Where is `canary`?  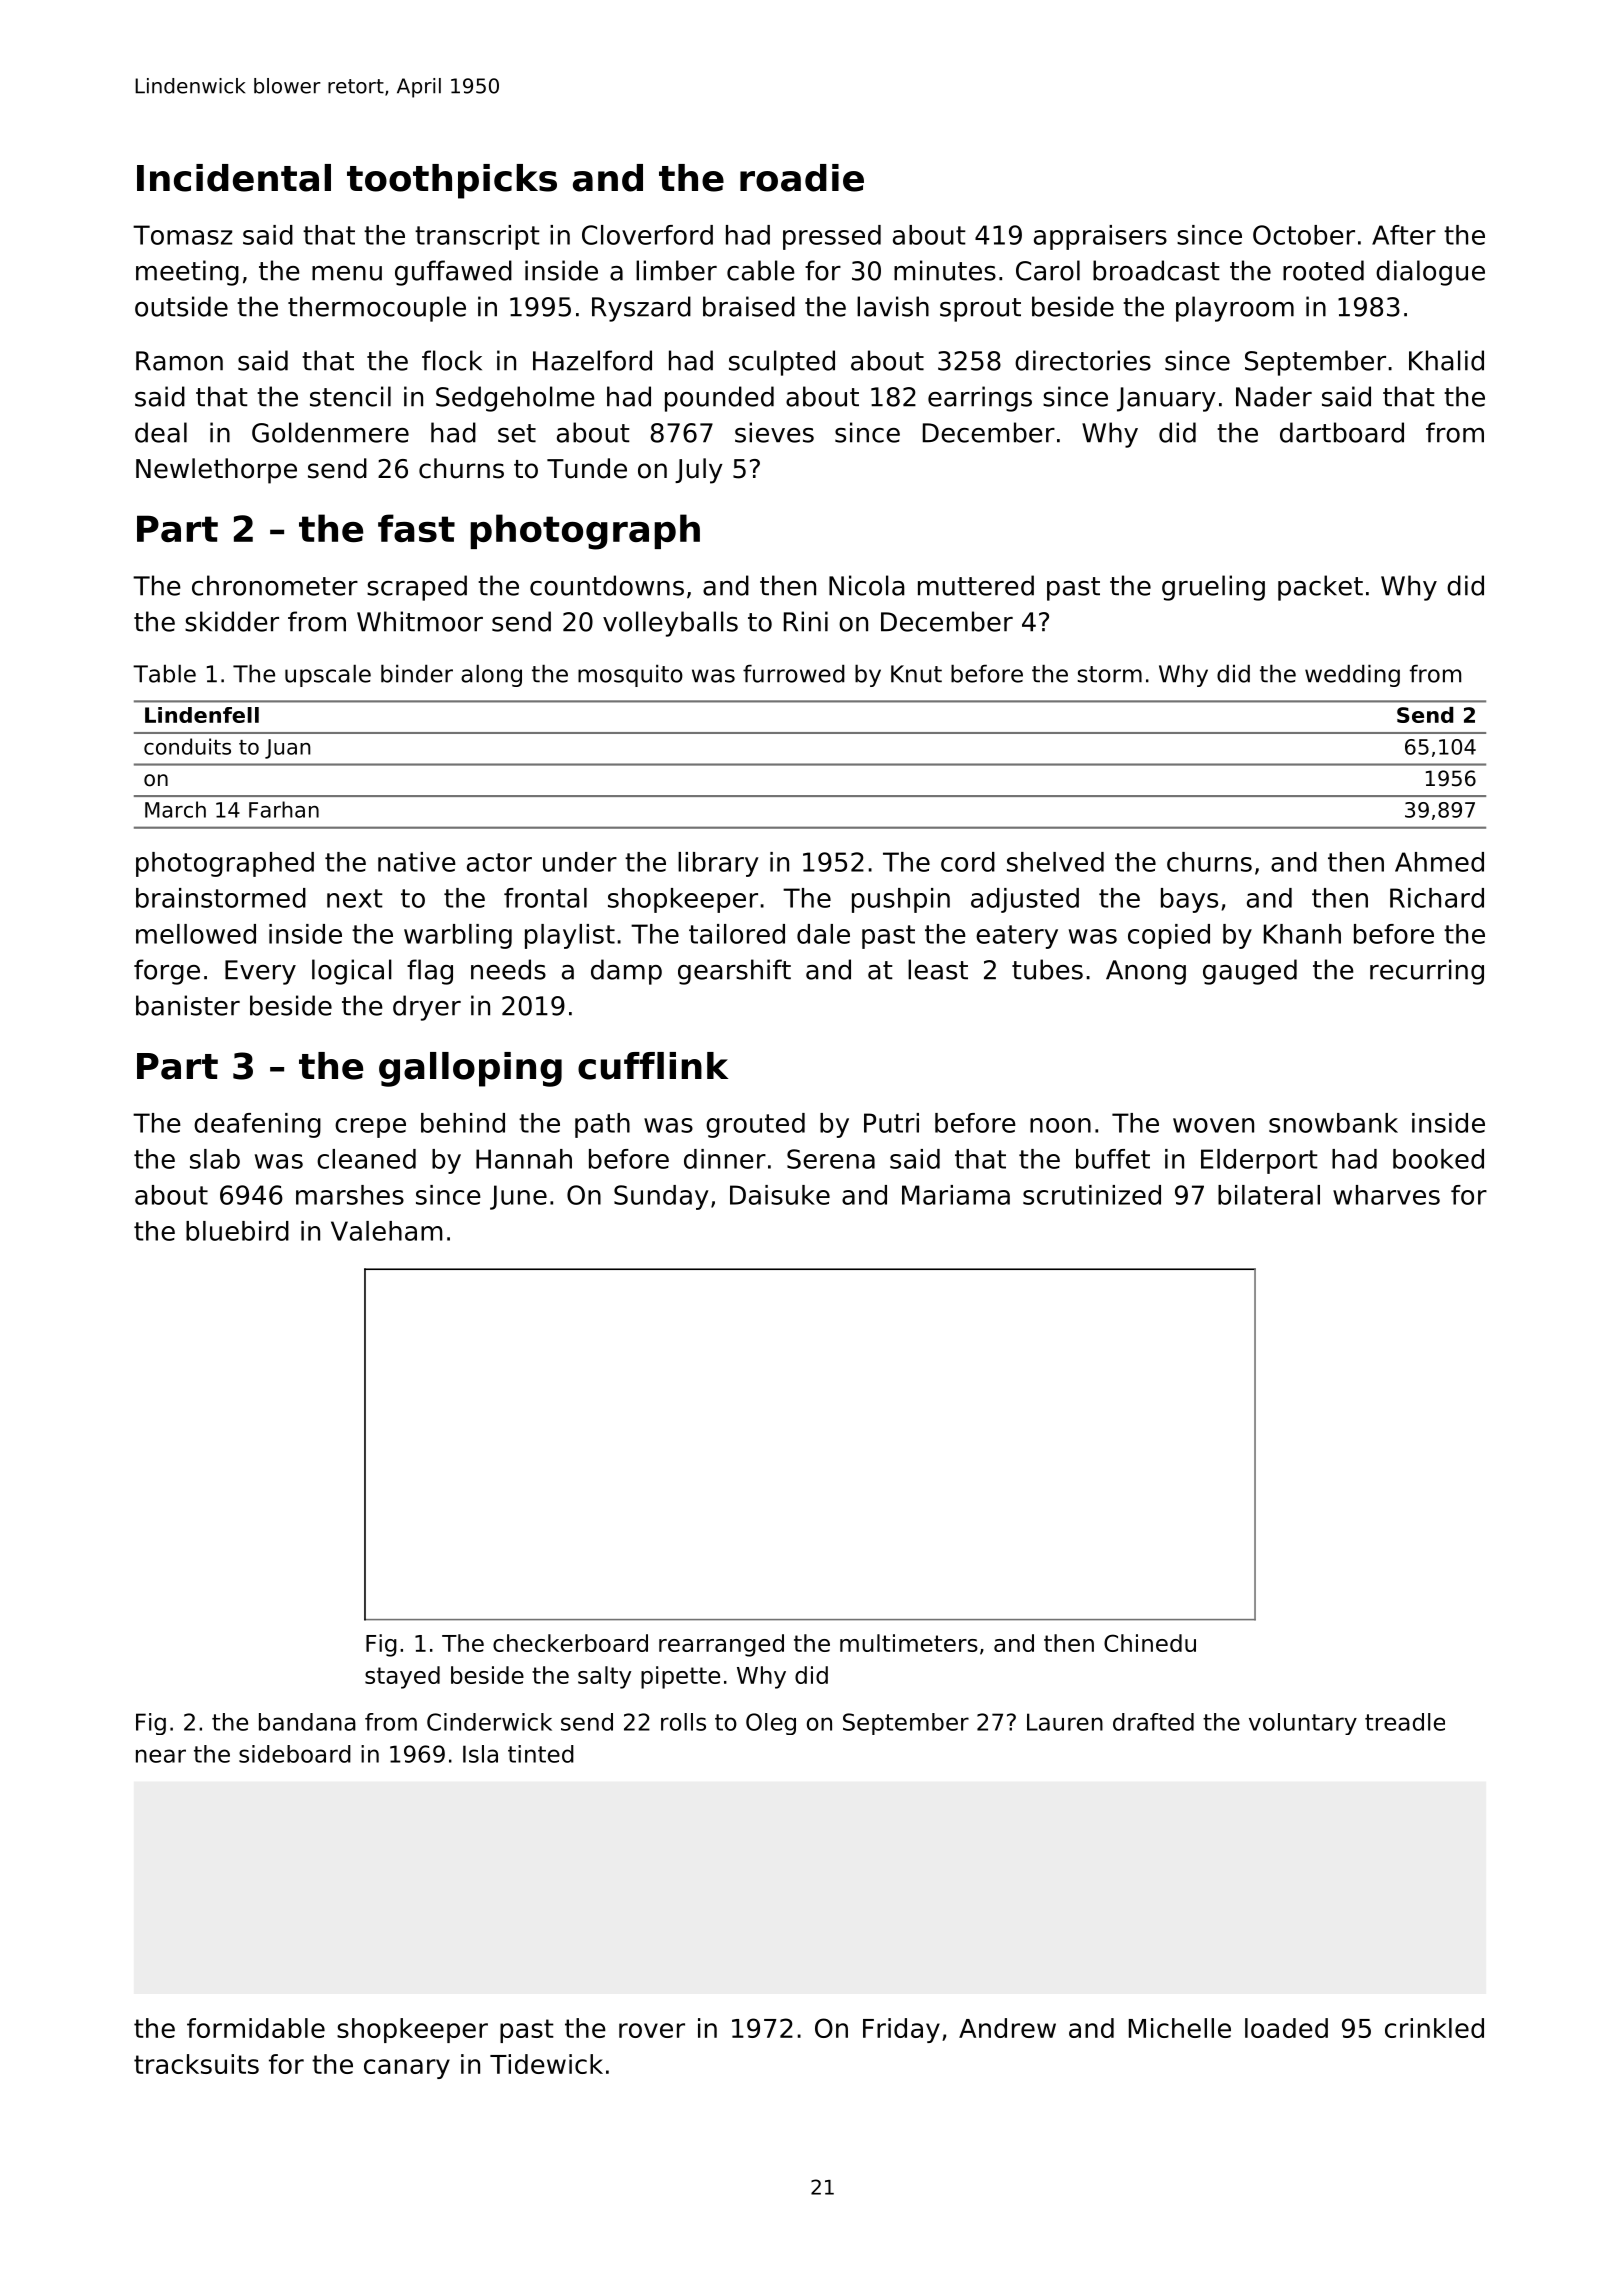 canary is located at coordinates (407, 2069).
